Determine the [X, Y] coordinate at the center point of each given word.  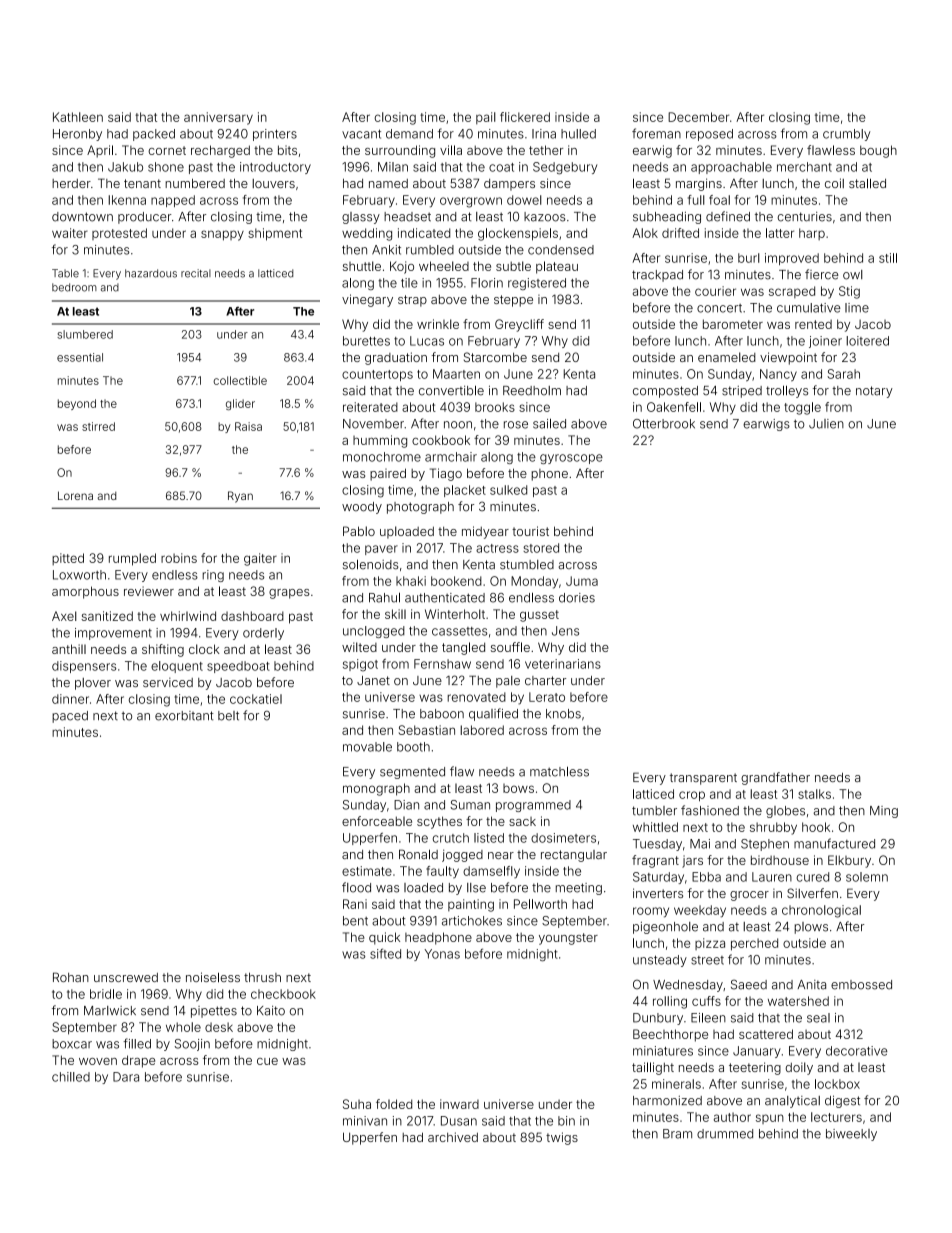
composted [665, 392]
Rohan [71, 977]
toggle [802, 408]
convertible [451, 390]
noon [458, 425]
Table [65, 273]
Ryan [240, 497]
